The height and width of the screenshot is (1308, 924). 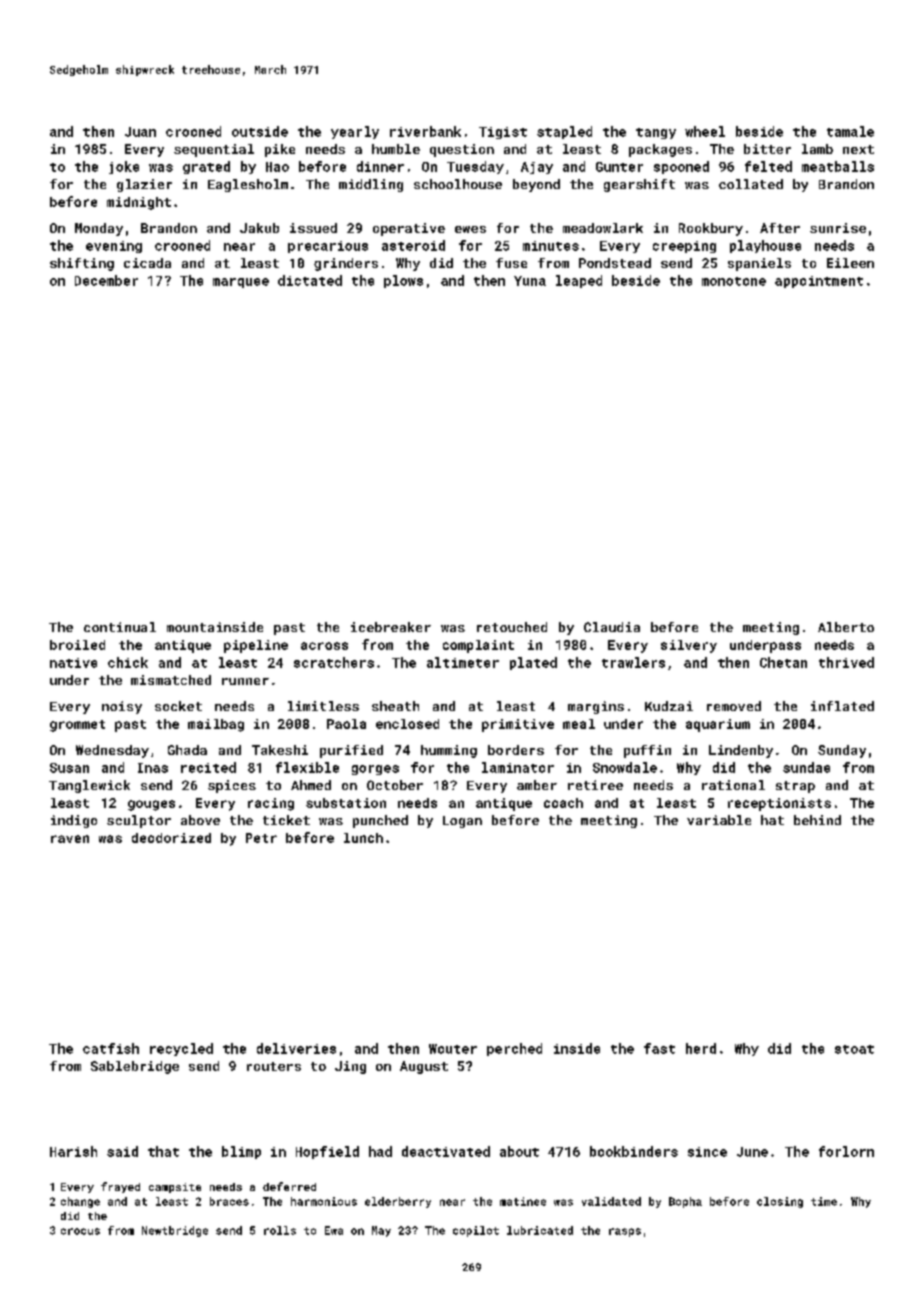 What do you see at coordinates (514, 1049) in the screenshot?
I see `perched` at bounding box center [514, 1049].
